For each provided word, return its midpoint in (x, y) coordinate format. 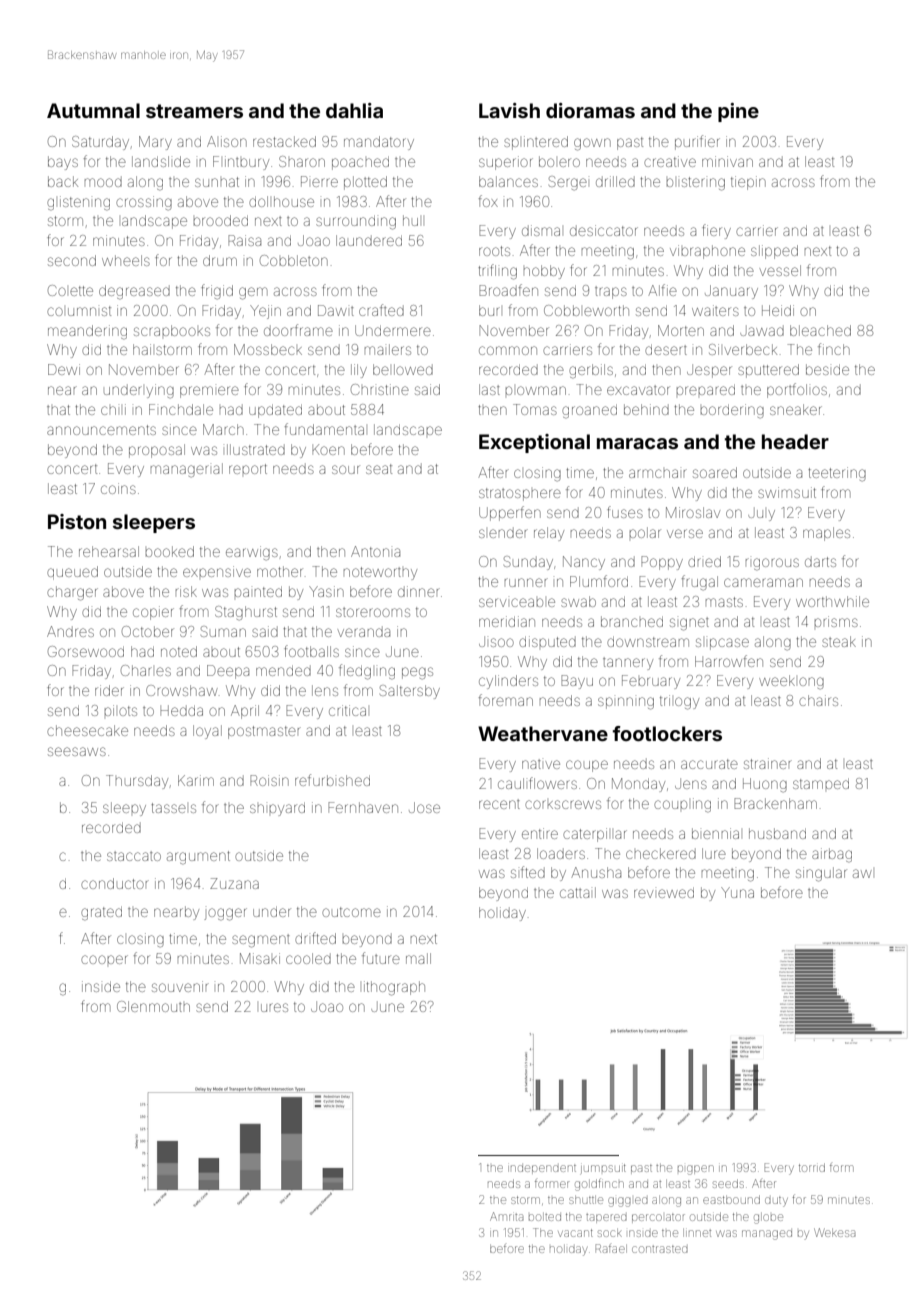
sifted (528, 872)
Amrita (507, 1216)
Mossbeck (268, 349)
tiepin (748, 183)
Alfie (662, 290)
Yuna (737, 892)
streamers (194, 111)
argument (198, 858)
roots (494, 251)
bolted (545, 1217)
